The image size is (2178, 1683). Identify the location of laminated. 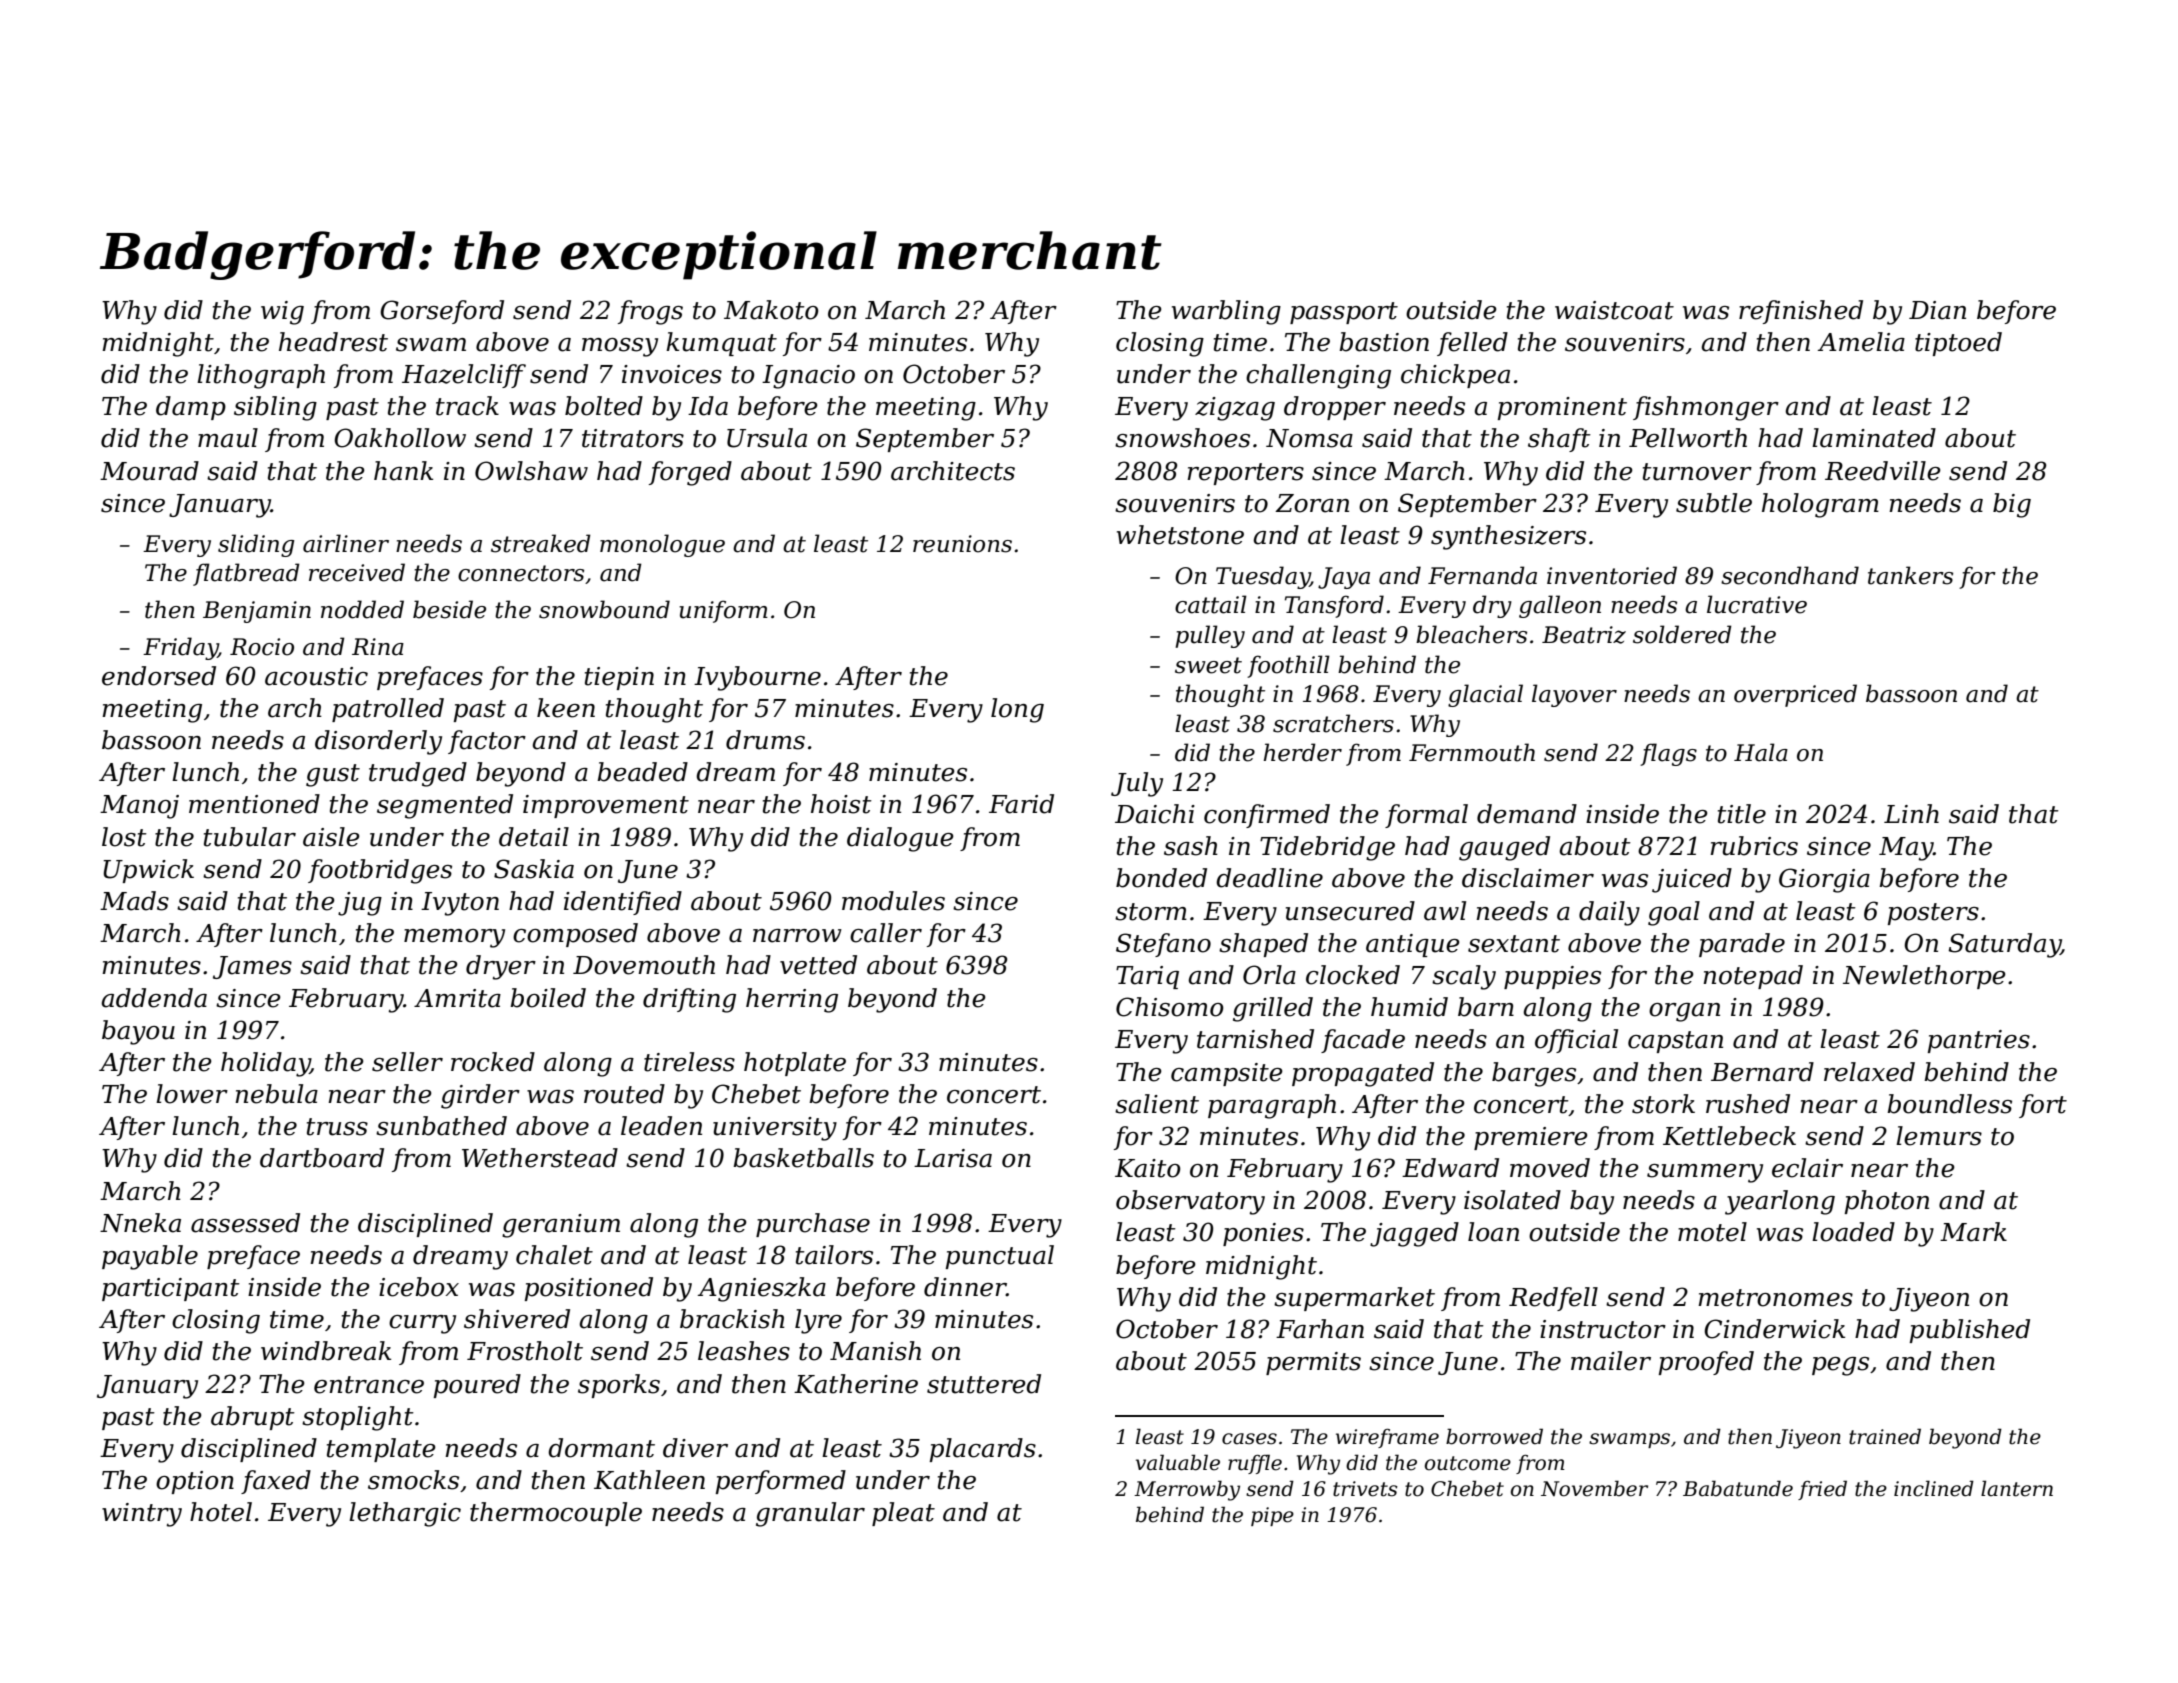
(1874, 438).
